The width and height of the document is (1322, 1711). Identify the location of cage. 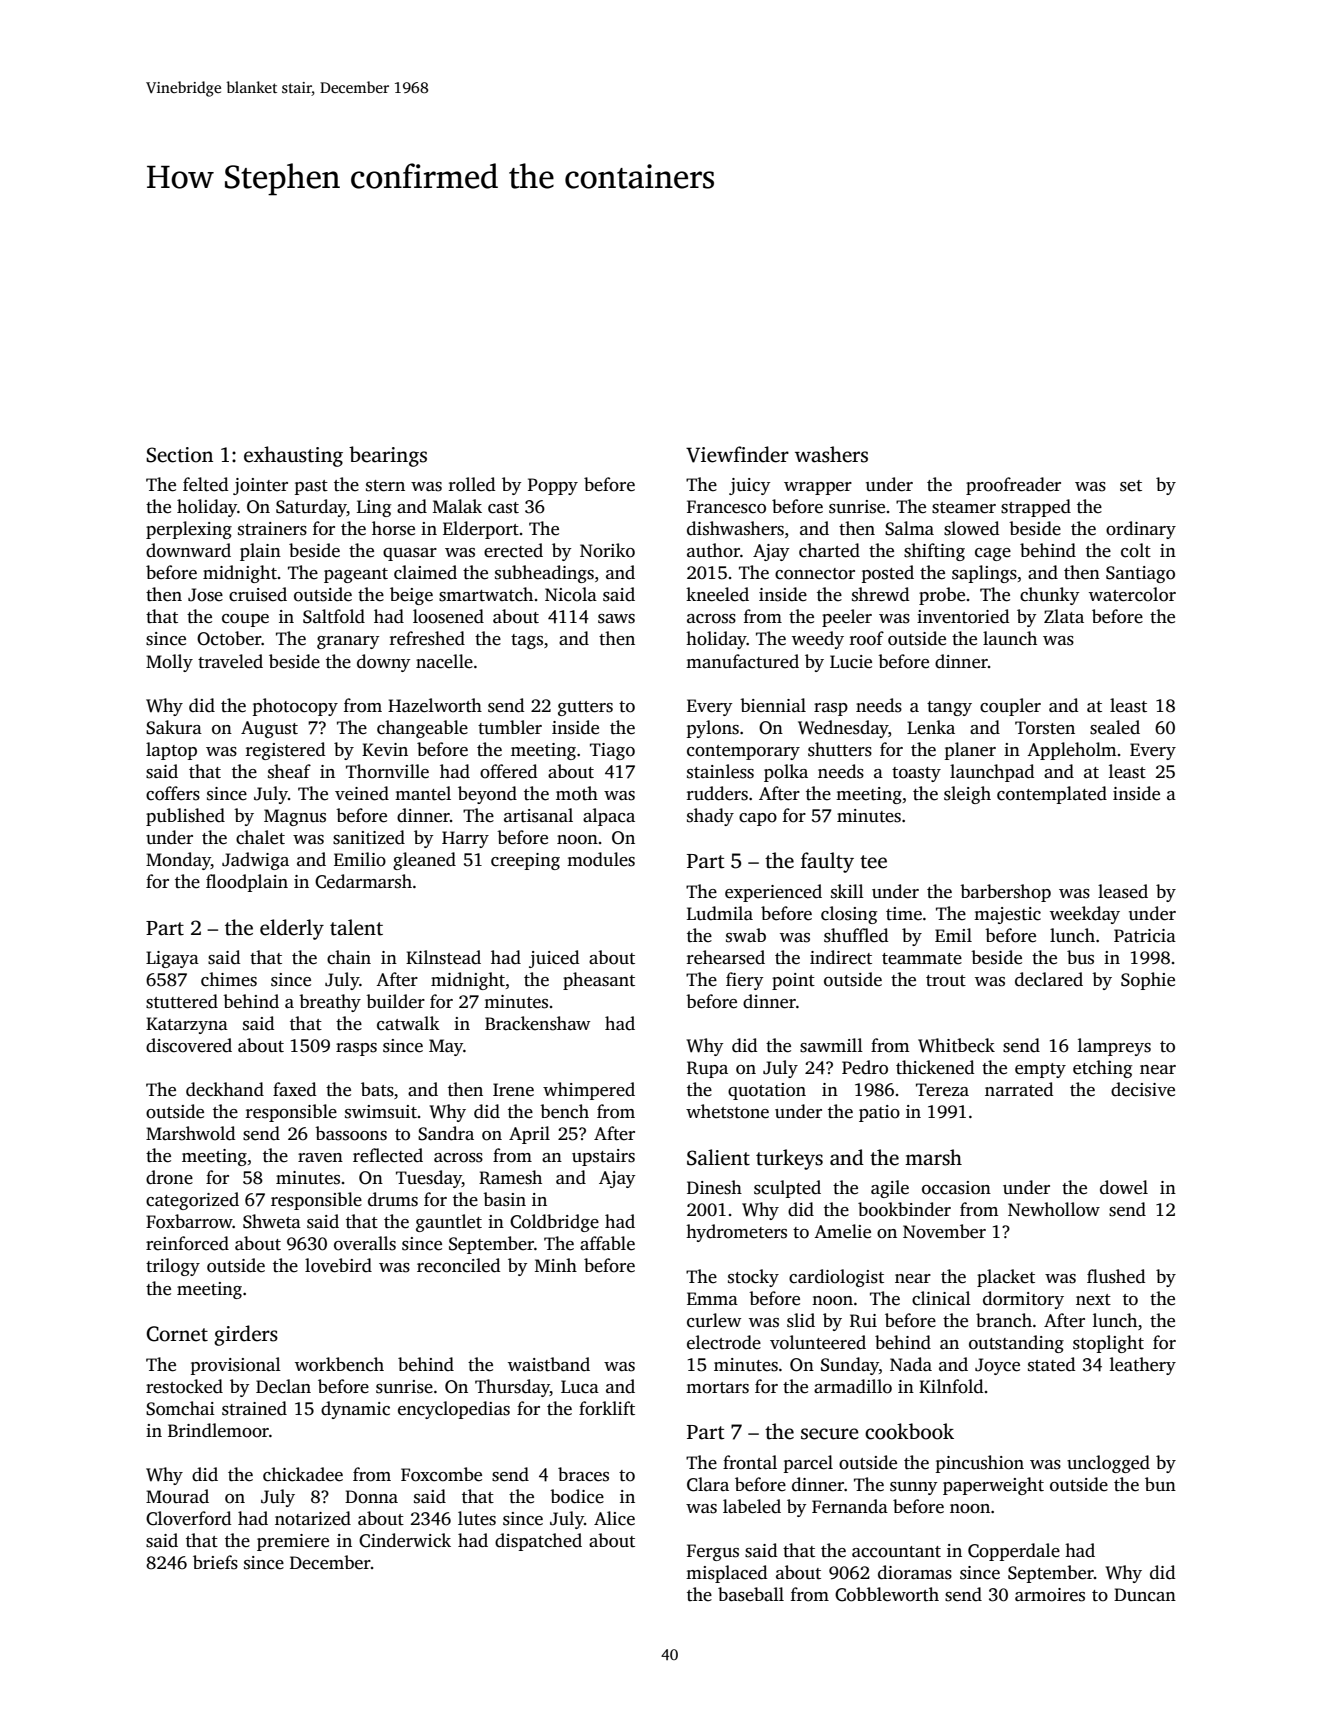
(993, 554).
